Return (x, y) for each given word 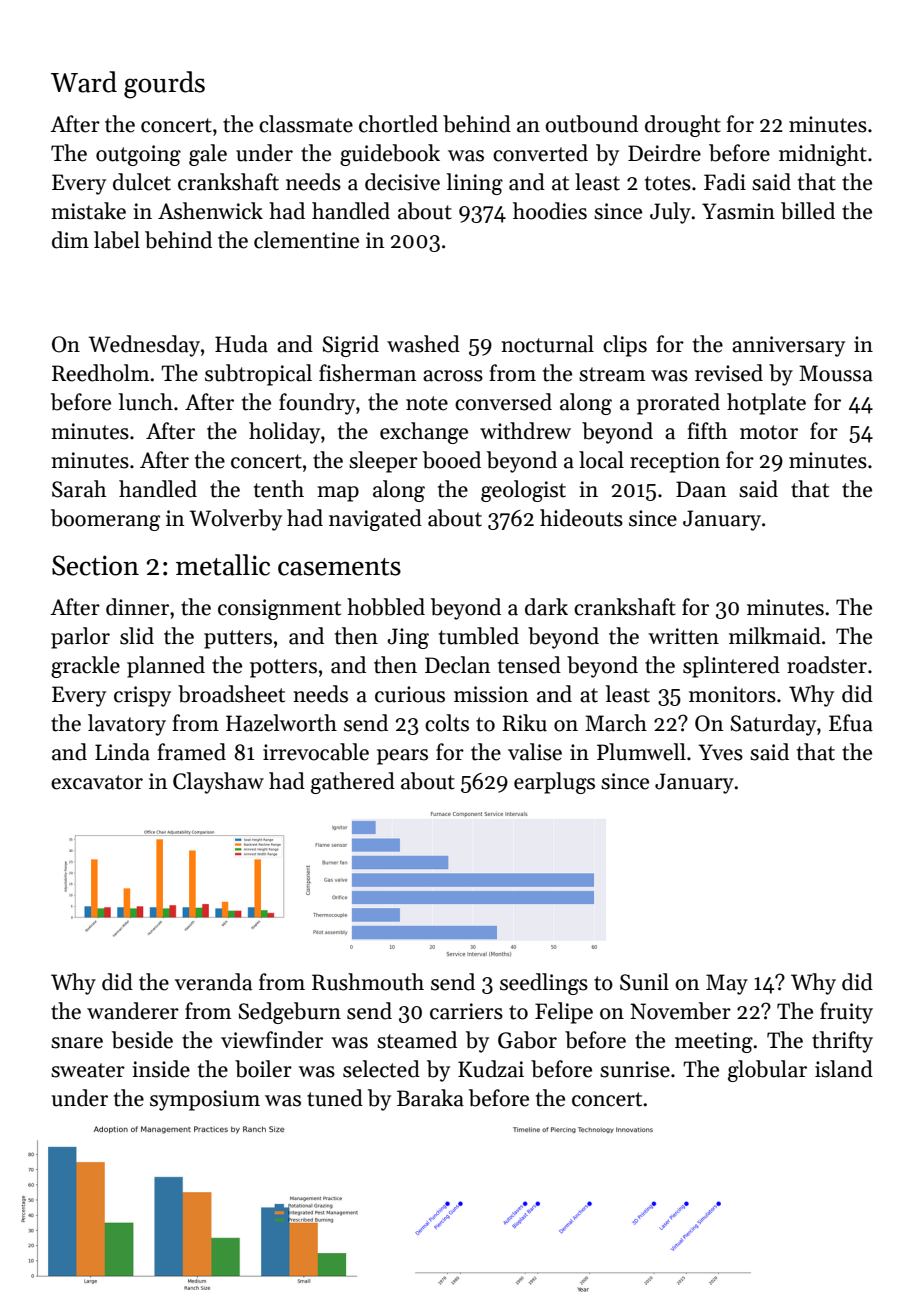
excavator (97, 782)
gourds (164, 85)
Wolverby (235, 520)
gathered (353, 783)
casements (339, 567)
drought (683, 126)
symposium (205, 1100)
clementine (306, 240)
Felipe (564, 1013)
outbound (591, 124)
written (683, 636)
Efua (851, 723)
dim (70, 240)
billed (808, 211)
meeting (714, 1042)
